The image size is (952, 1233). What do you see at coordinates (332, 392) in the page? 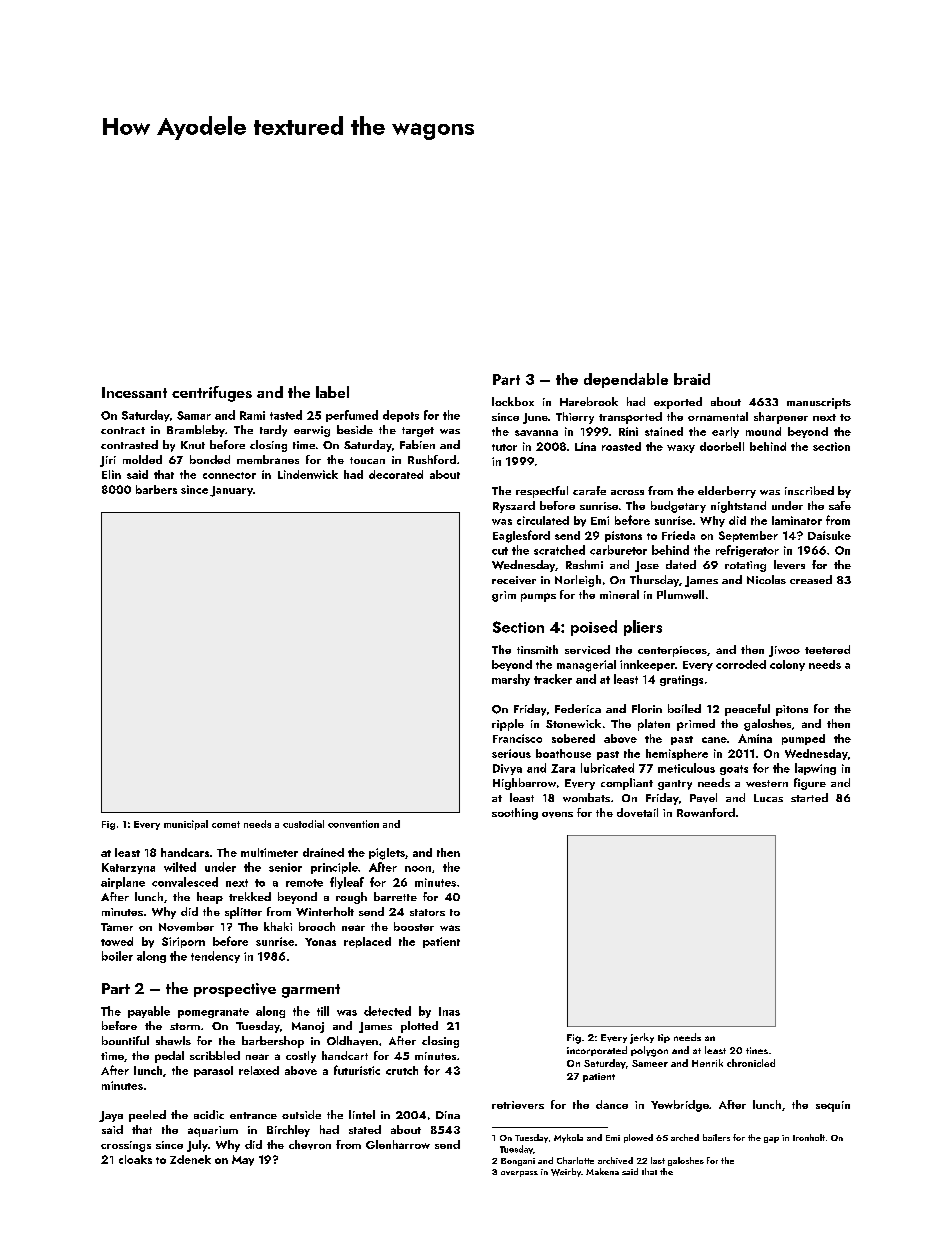
I see `label` at bounding box center [332, 392].
